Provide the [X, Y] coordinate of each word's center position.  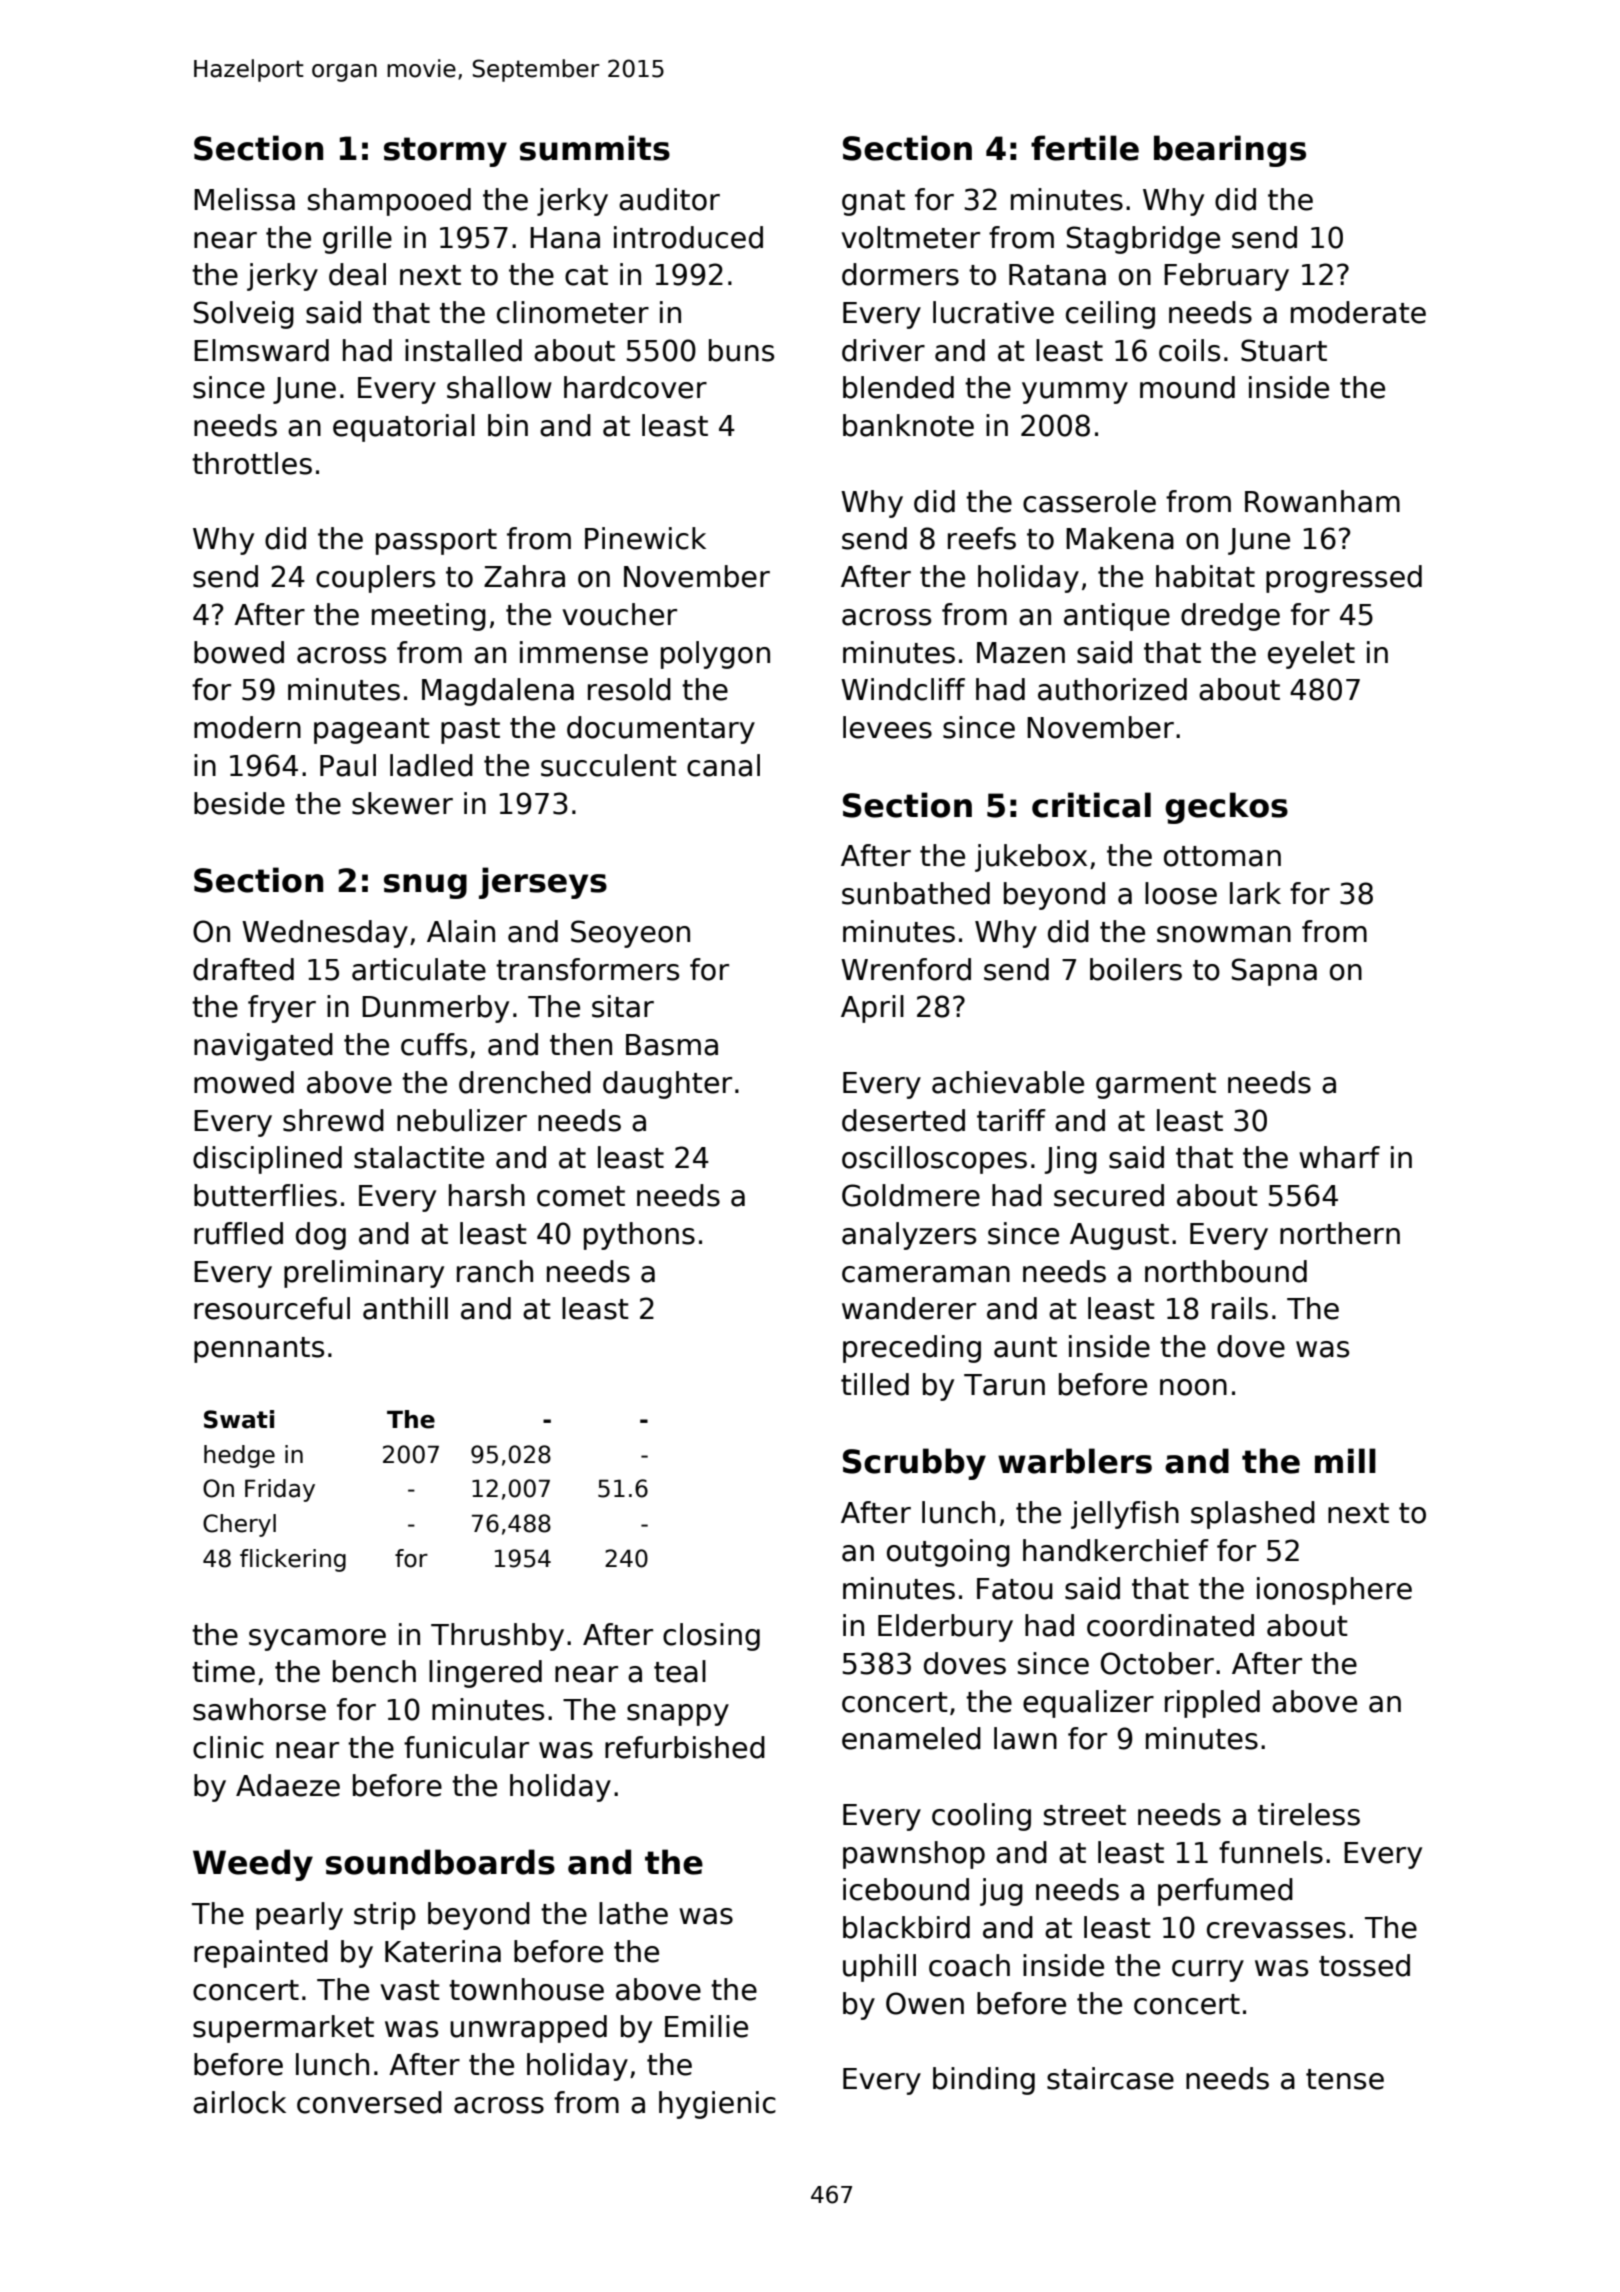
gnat [873, 203]
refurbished [685, 1747]
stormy [445, 152]
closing [711, 1637]
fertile [1085, 148]
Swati [239, 1419]
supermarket [283, 2029]
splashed [1253, 1515]
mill [1345, 1460]
